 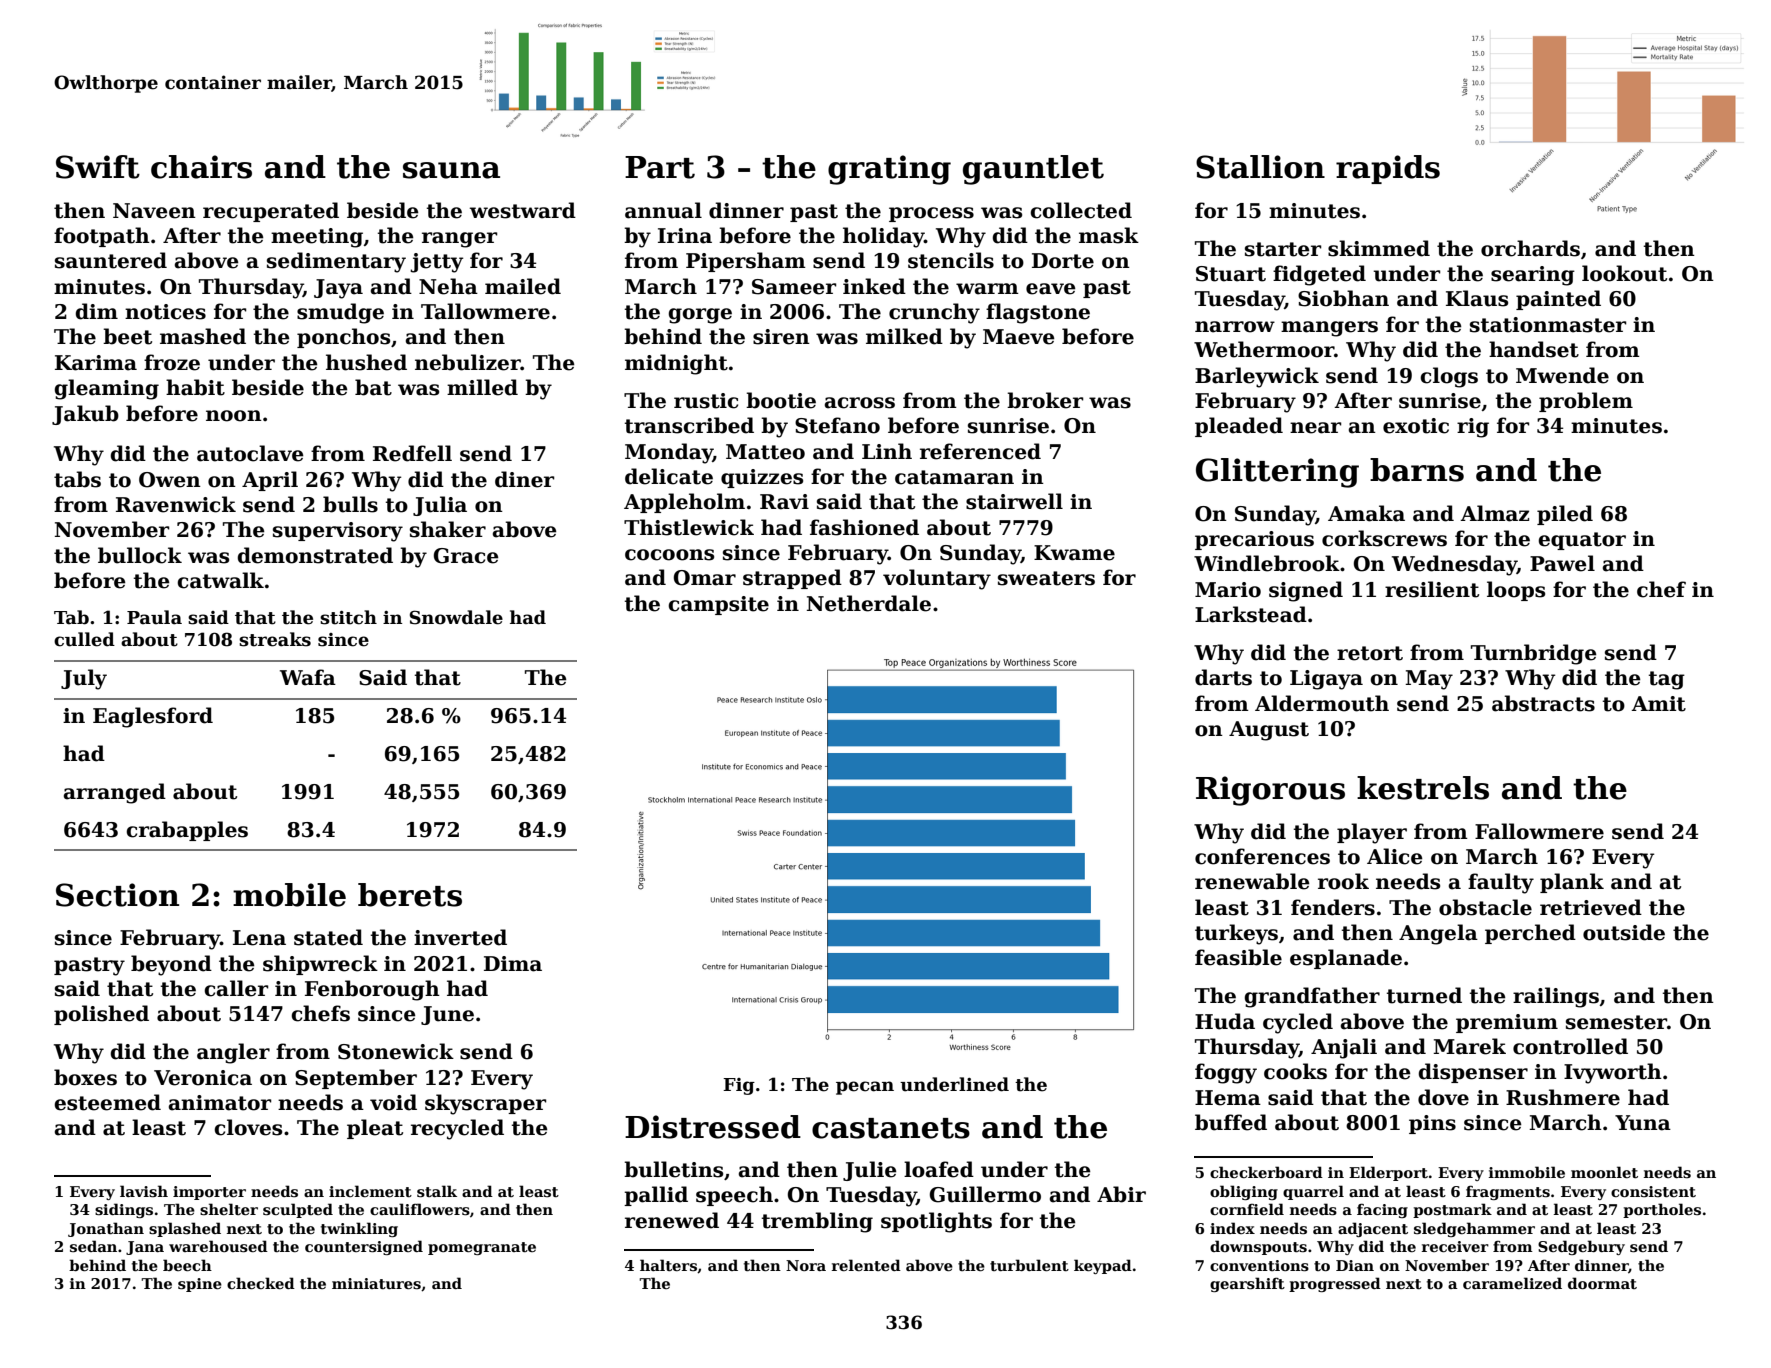 What do you see at coordinates (1270, 791) in the screenshot?
I see `Rigorous` at bounding box center [1270, 791].
